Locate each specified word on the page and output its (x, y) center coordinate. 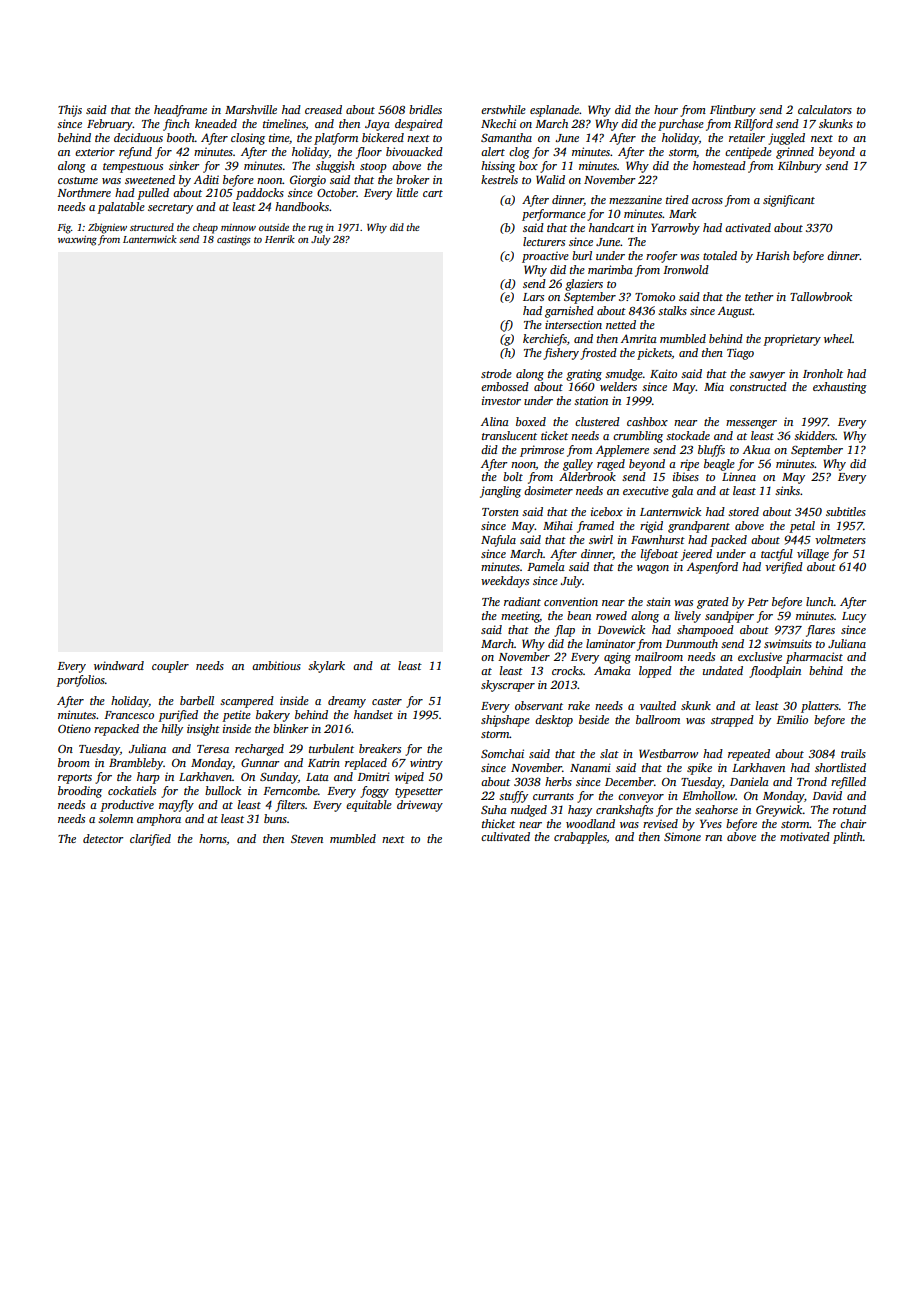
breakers (380, 748)
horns (213, 839)
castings (234, 241)
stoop (373, 168)
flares (820, 631)
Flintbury (733, 111)
